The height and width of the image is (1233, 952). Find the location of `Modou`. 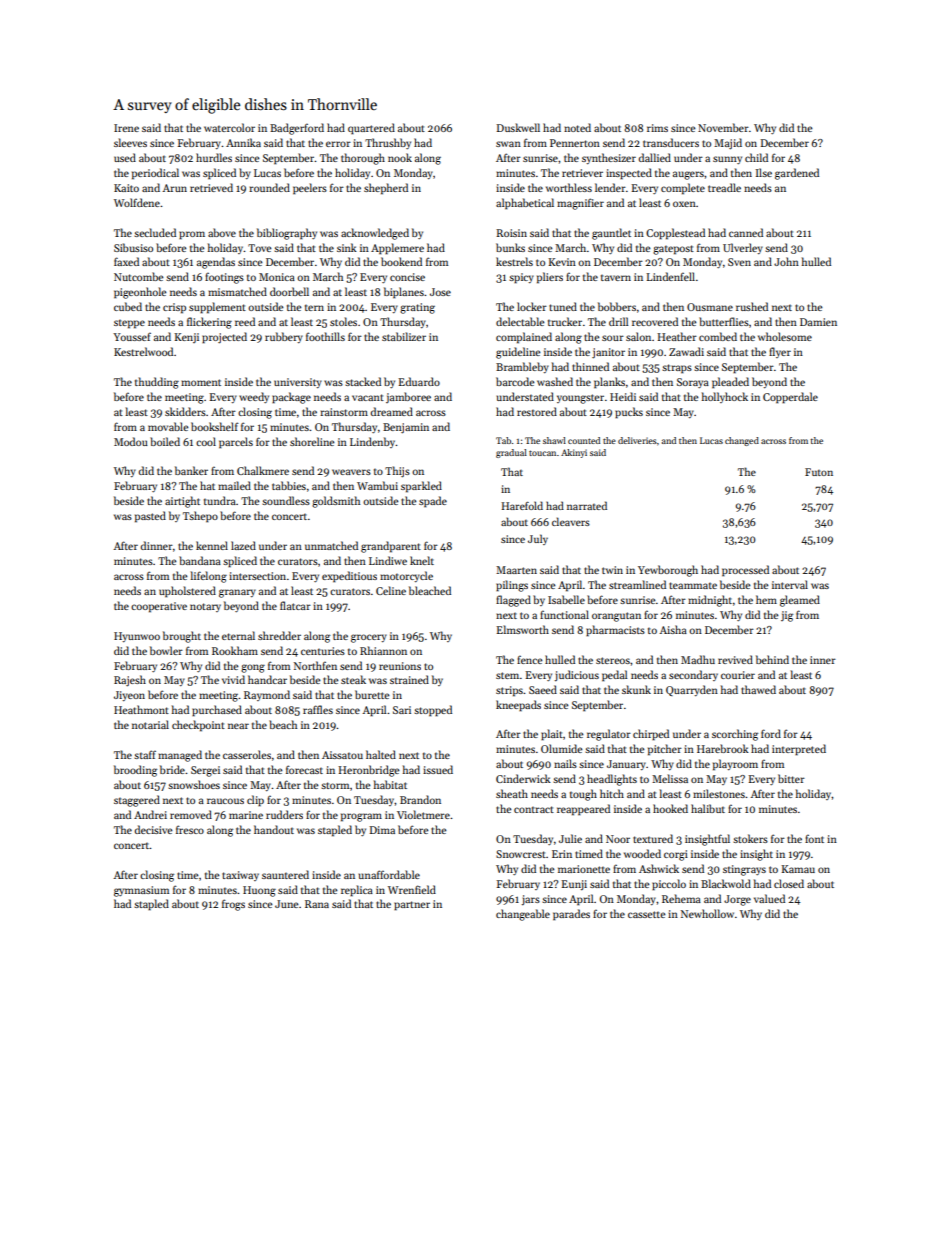

Modou is located at coordinates (131, 441).
